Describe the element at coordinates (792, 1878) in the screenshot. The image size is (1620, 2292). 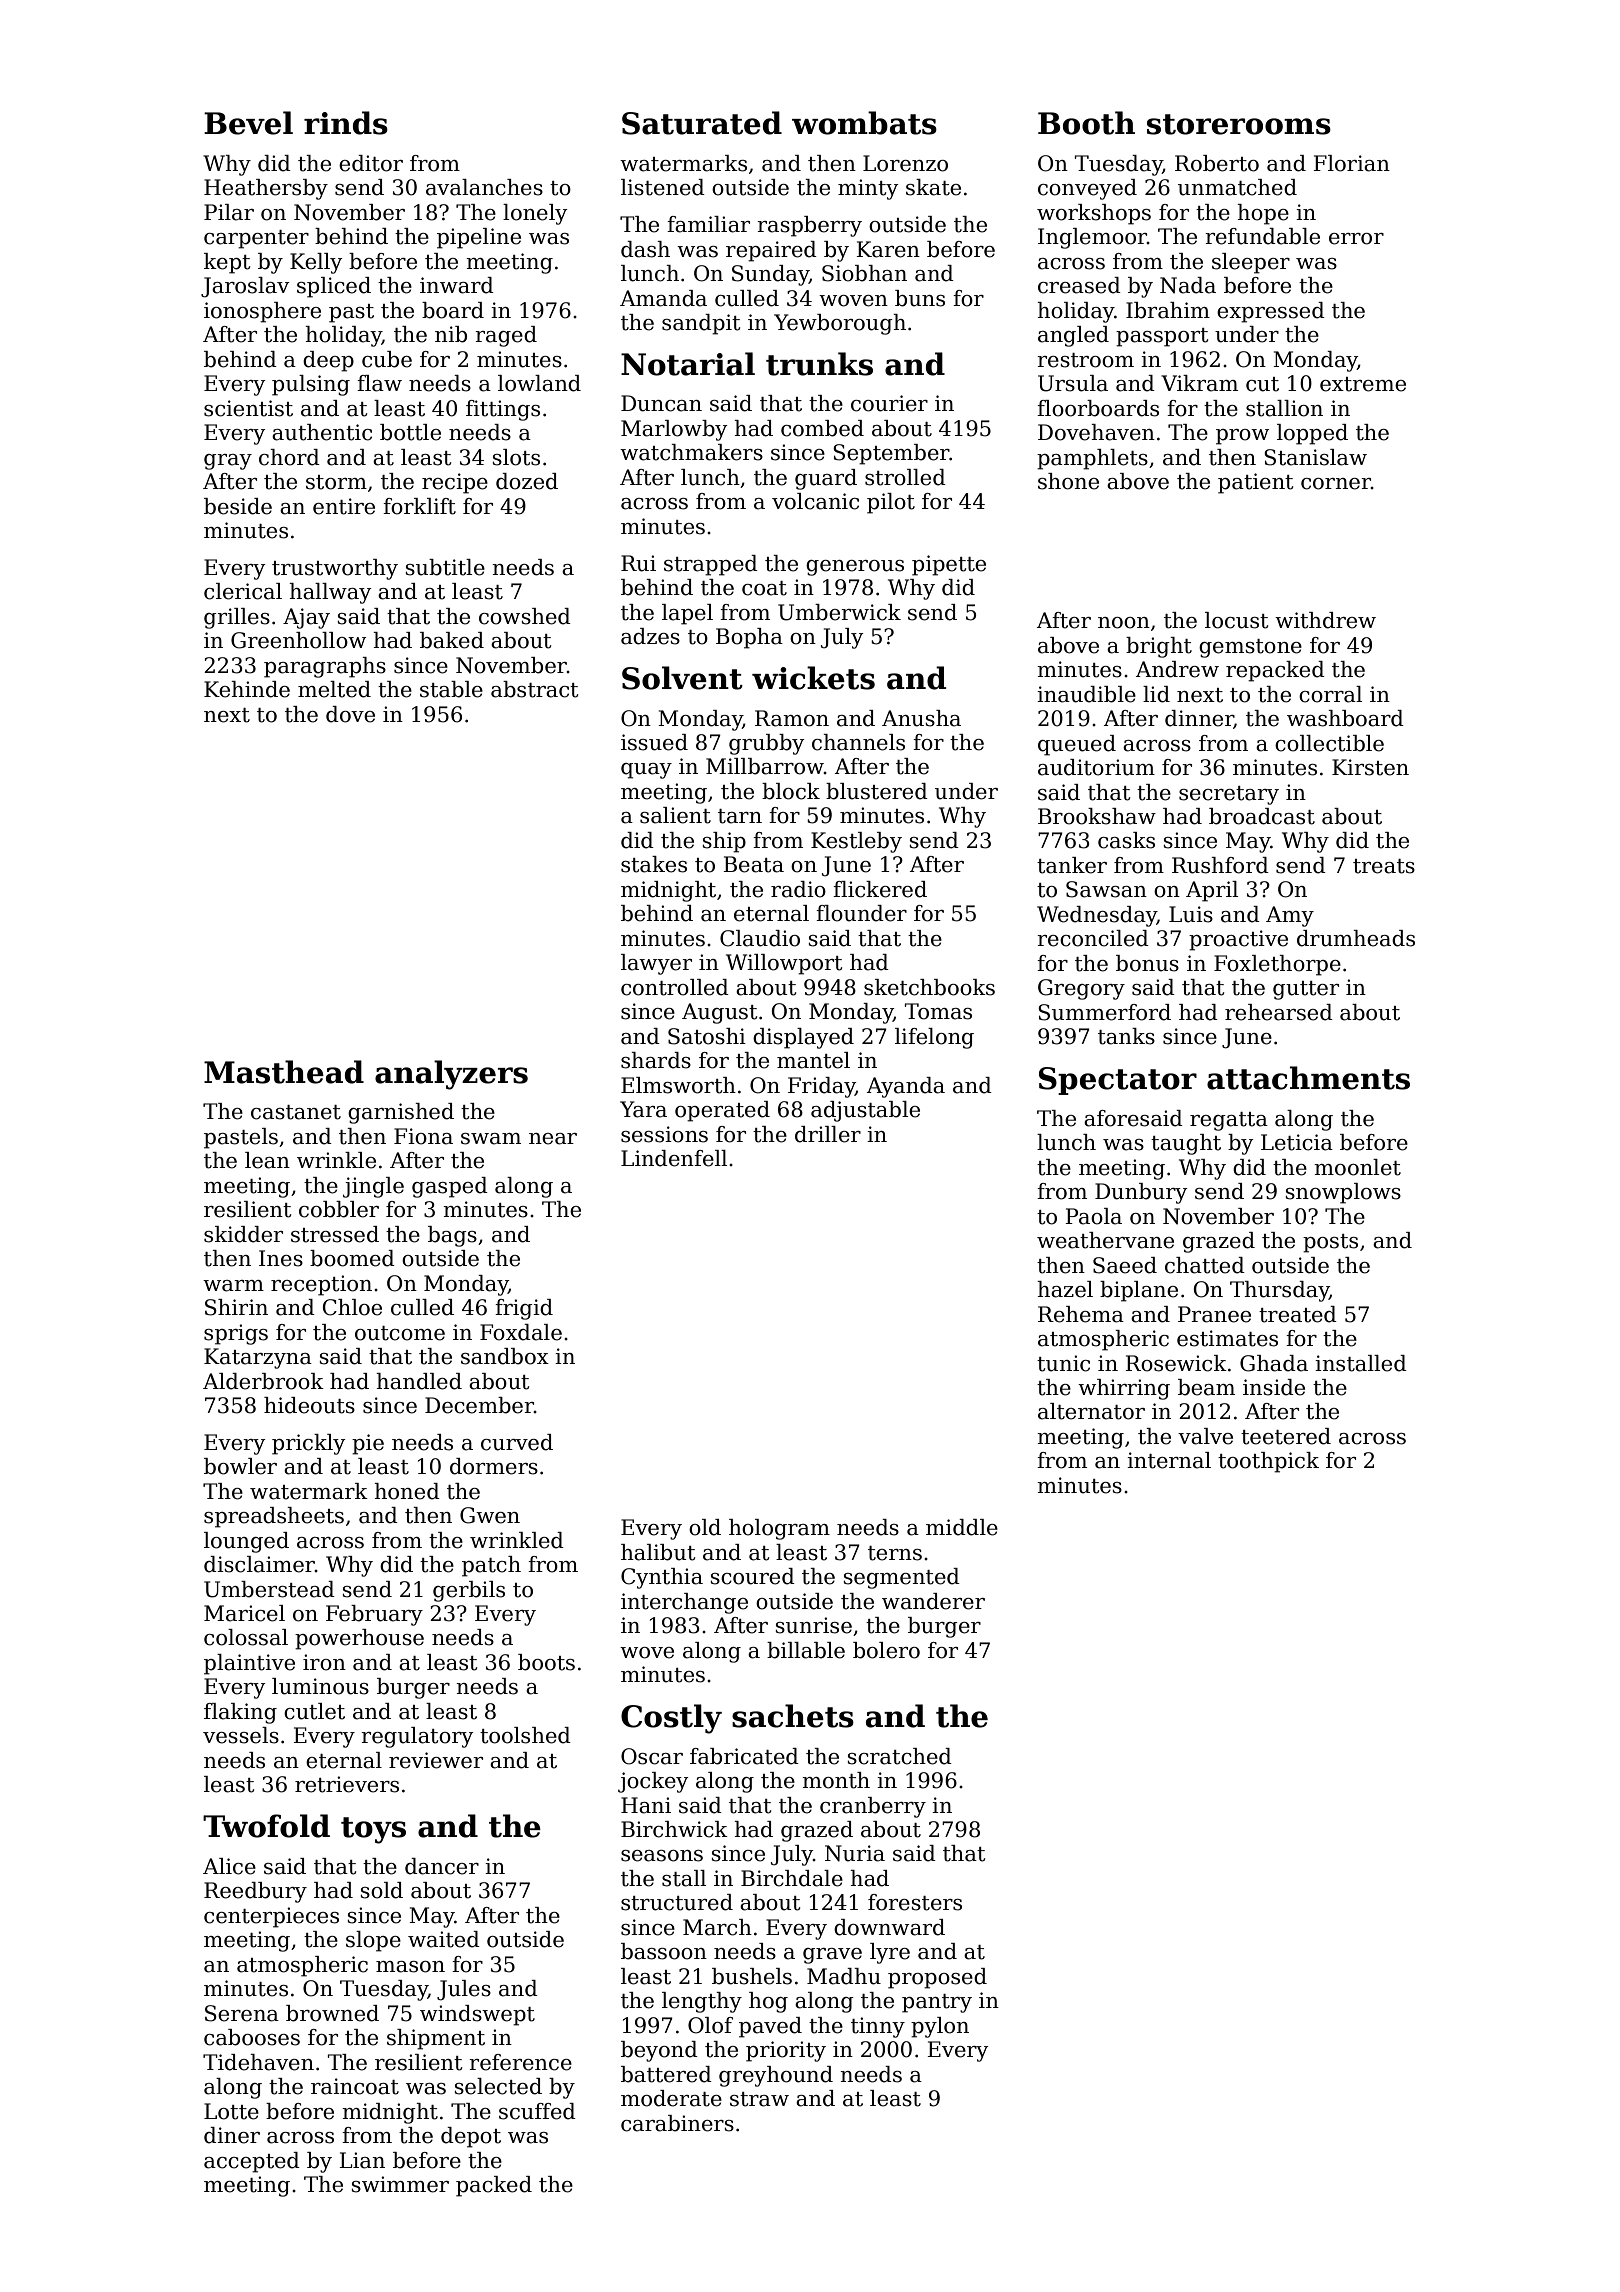
I see `Birchdale` at that location.
